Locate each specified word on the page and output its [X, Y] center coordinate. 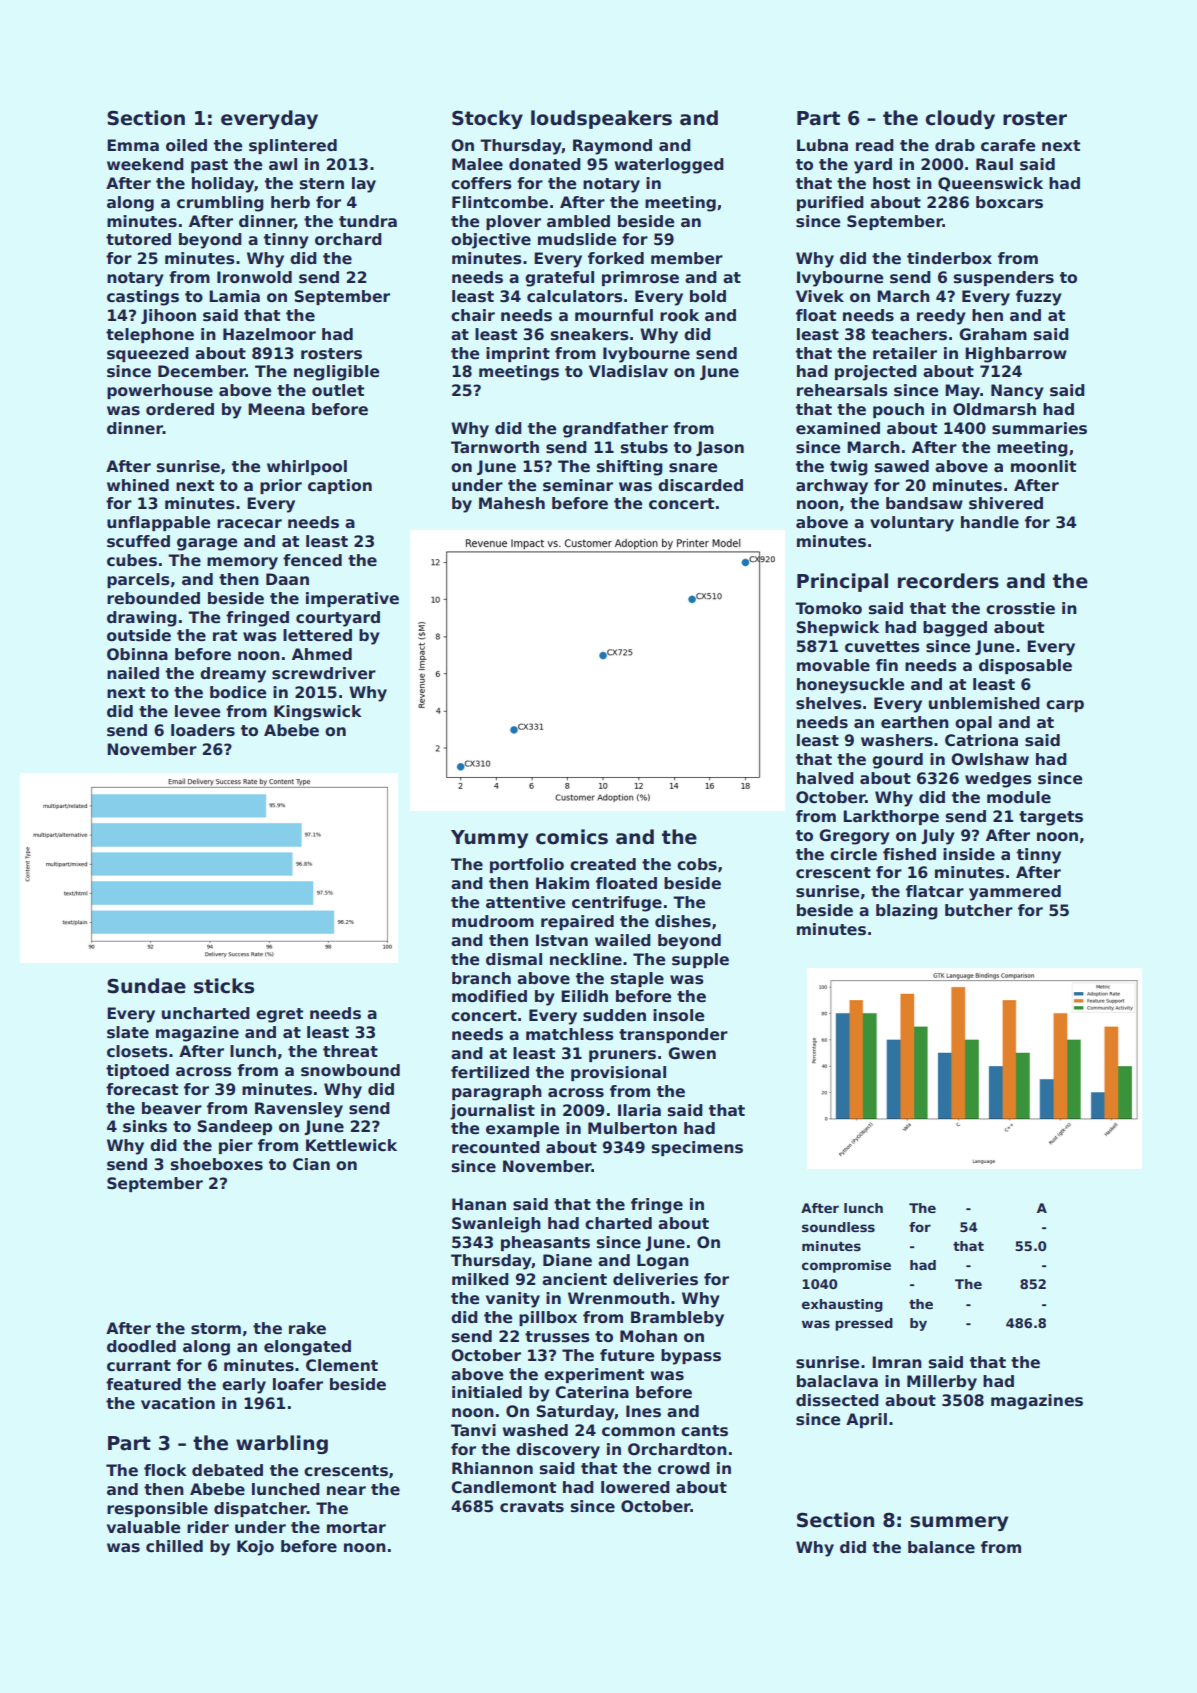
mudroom [493, 921]
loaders [203, 730]
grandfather [615, 430]
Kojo [255, 1548]
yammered [1015, 893]
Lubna [822, 145]
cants [704, 1431]
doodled [141, 1346]
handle [990, 522]
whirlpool [307, 467]
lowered [635, 1487]
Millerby [942, 1383]
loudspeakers [601, 119]
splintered [293, 146]
